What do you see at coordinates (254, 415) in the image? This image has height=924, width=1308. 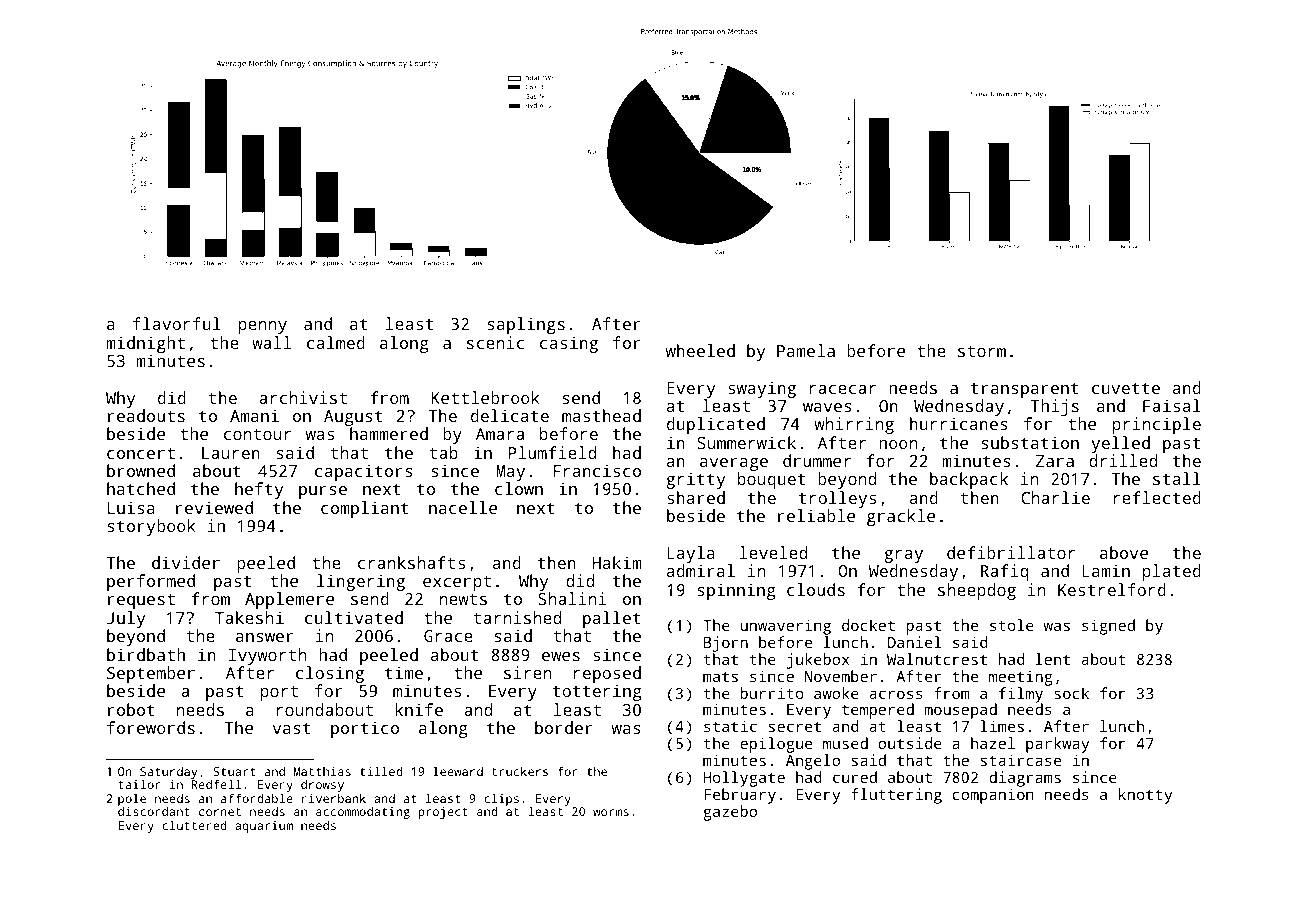 I see `Amani` at bounding box center [254, 415].
